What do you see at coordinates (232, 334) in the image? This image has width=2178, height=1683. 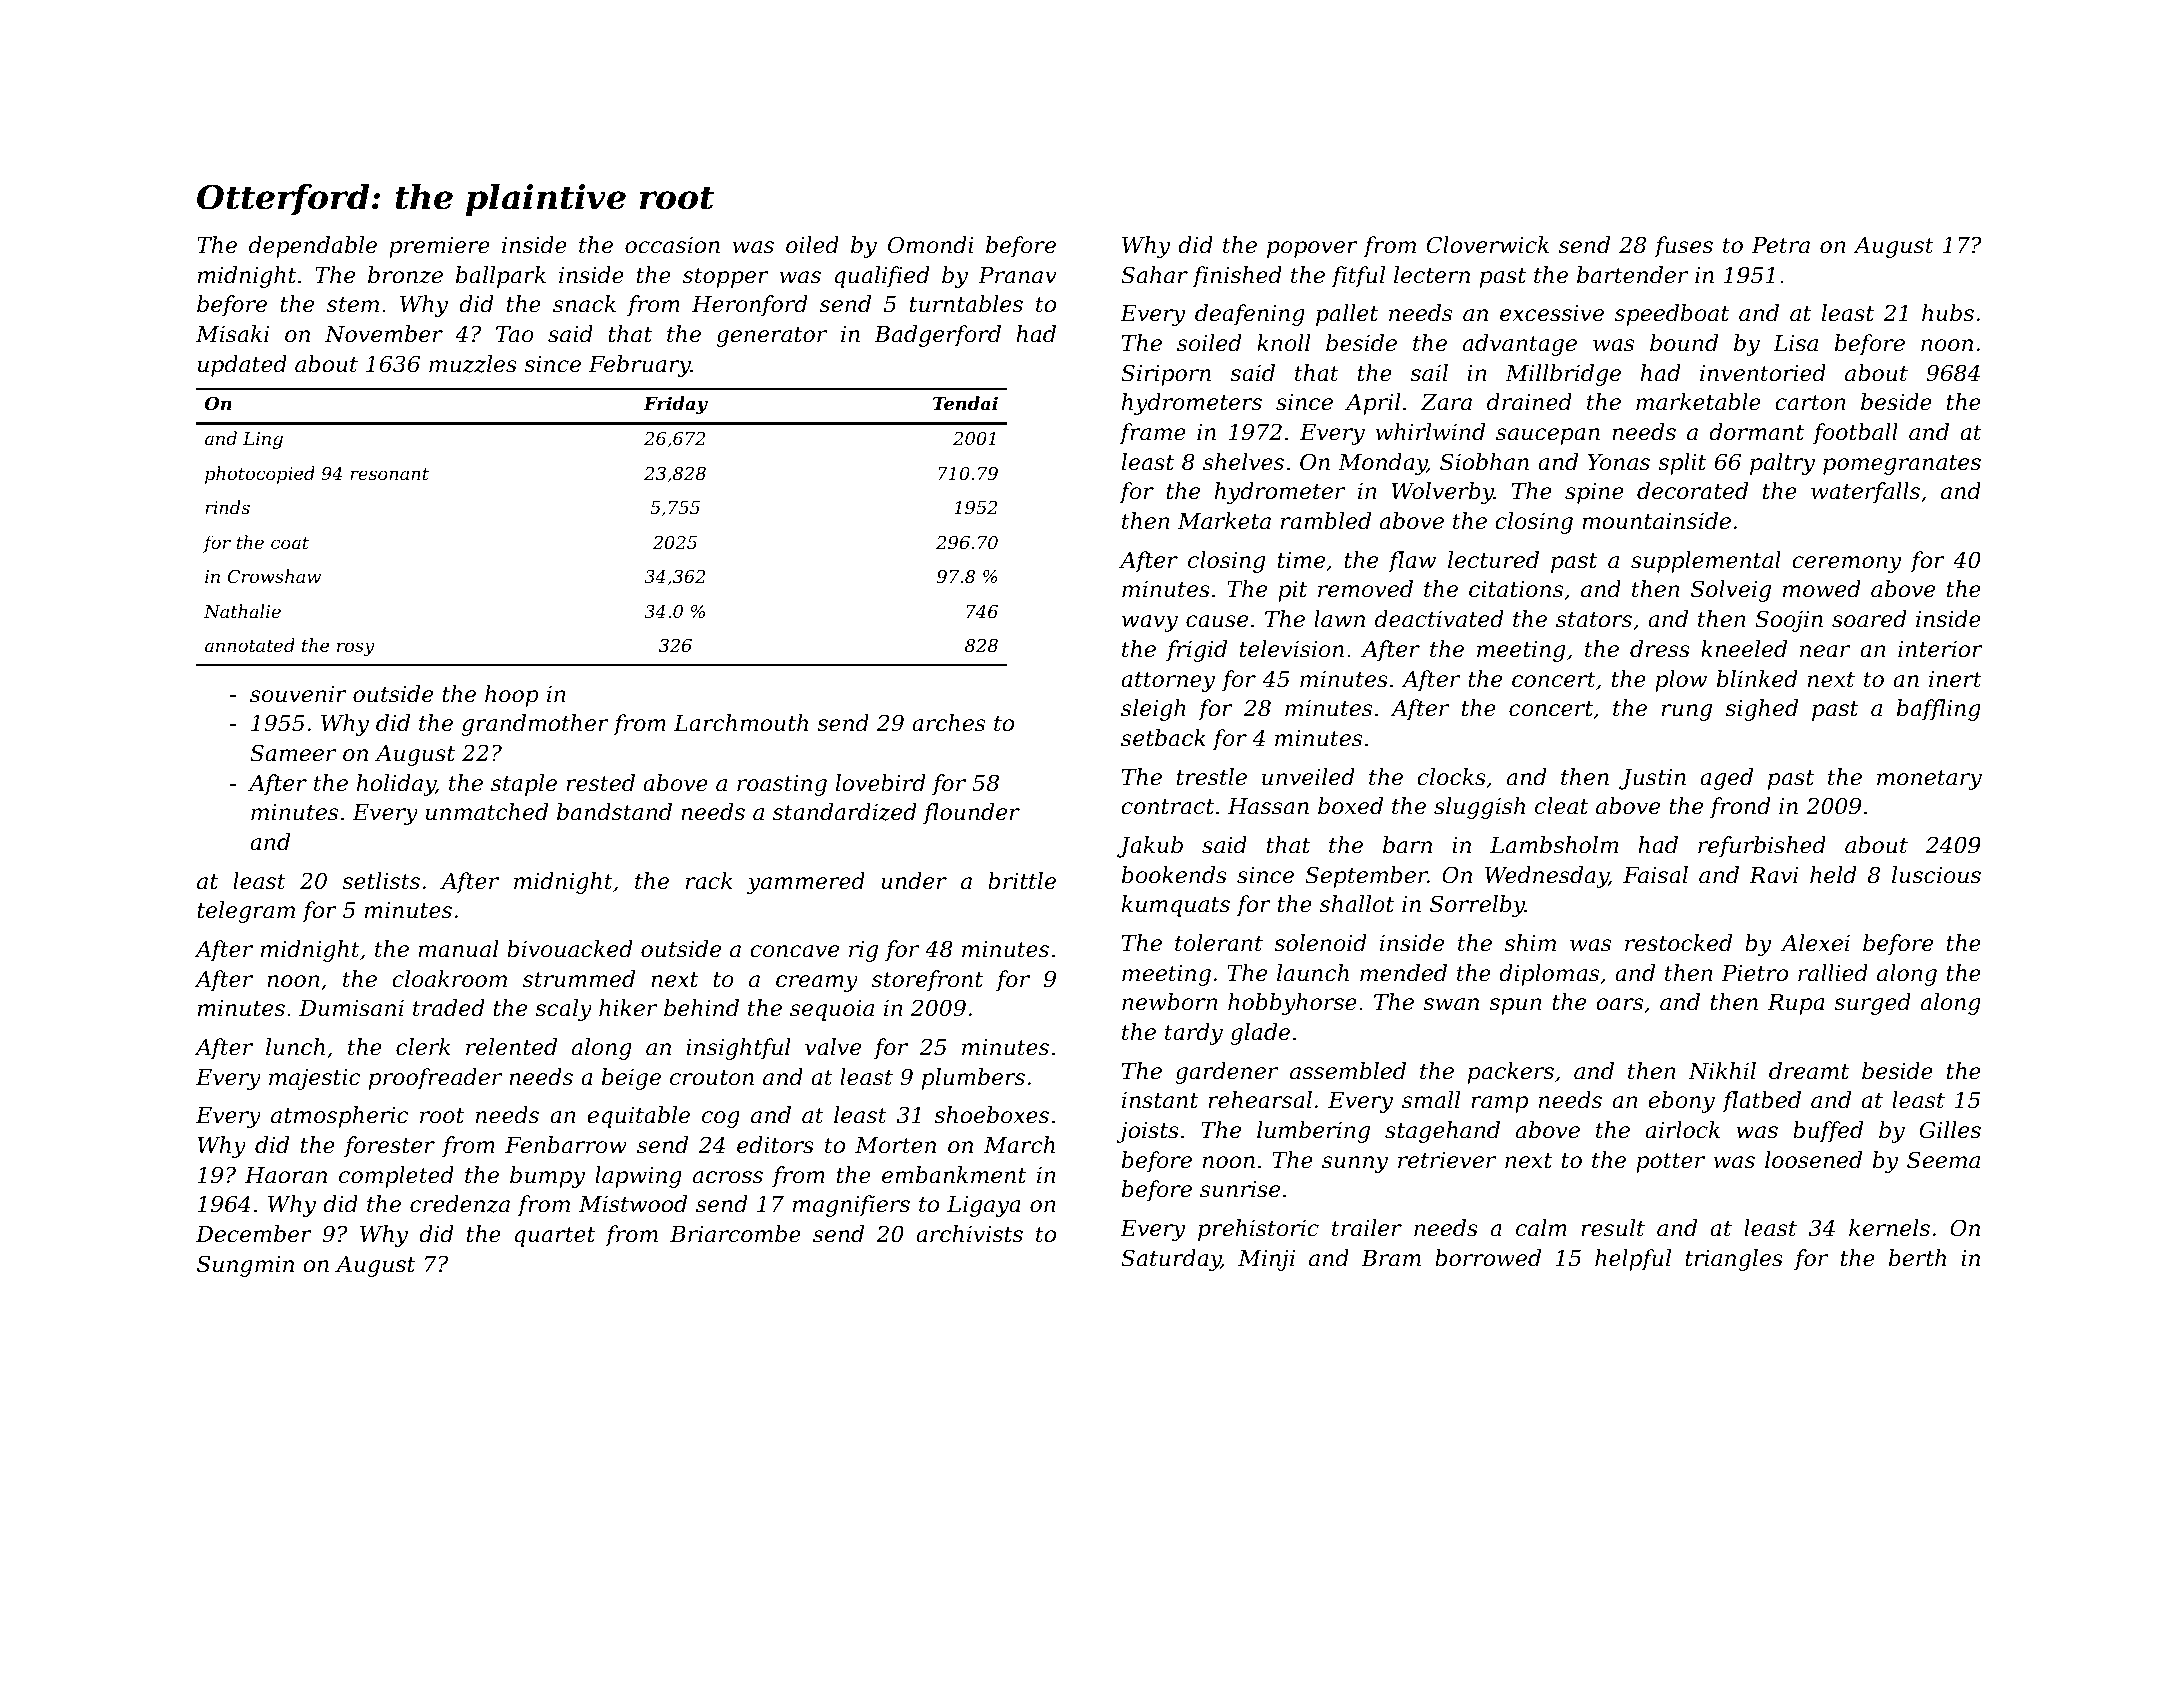 I see `Misaki` at bounding box center [232, 334].
